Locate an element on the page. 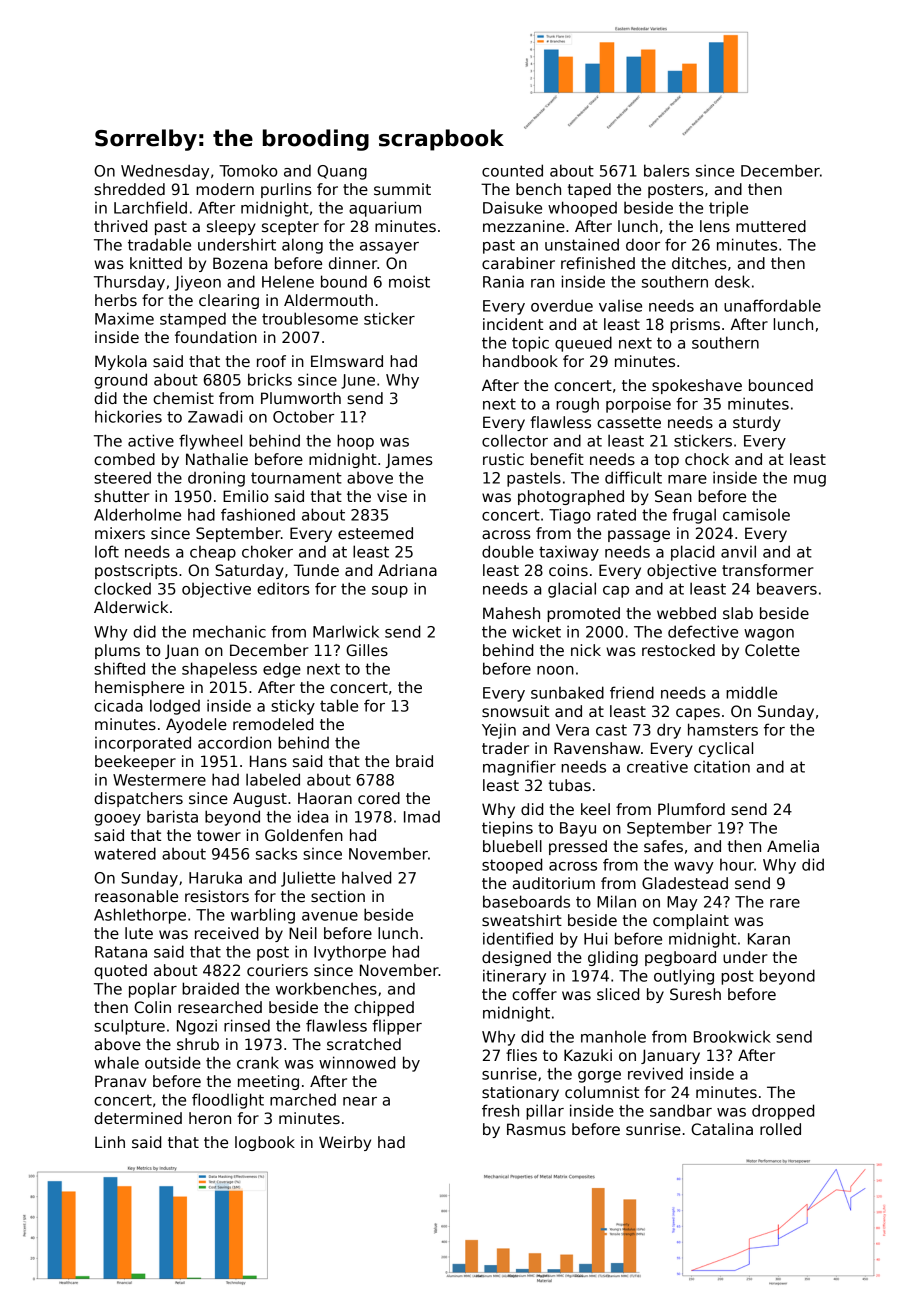 The image size is (924, 1311). Mahesh is located at coordinates (511, 613).
